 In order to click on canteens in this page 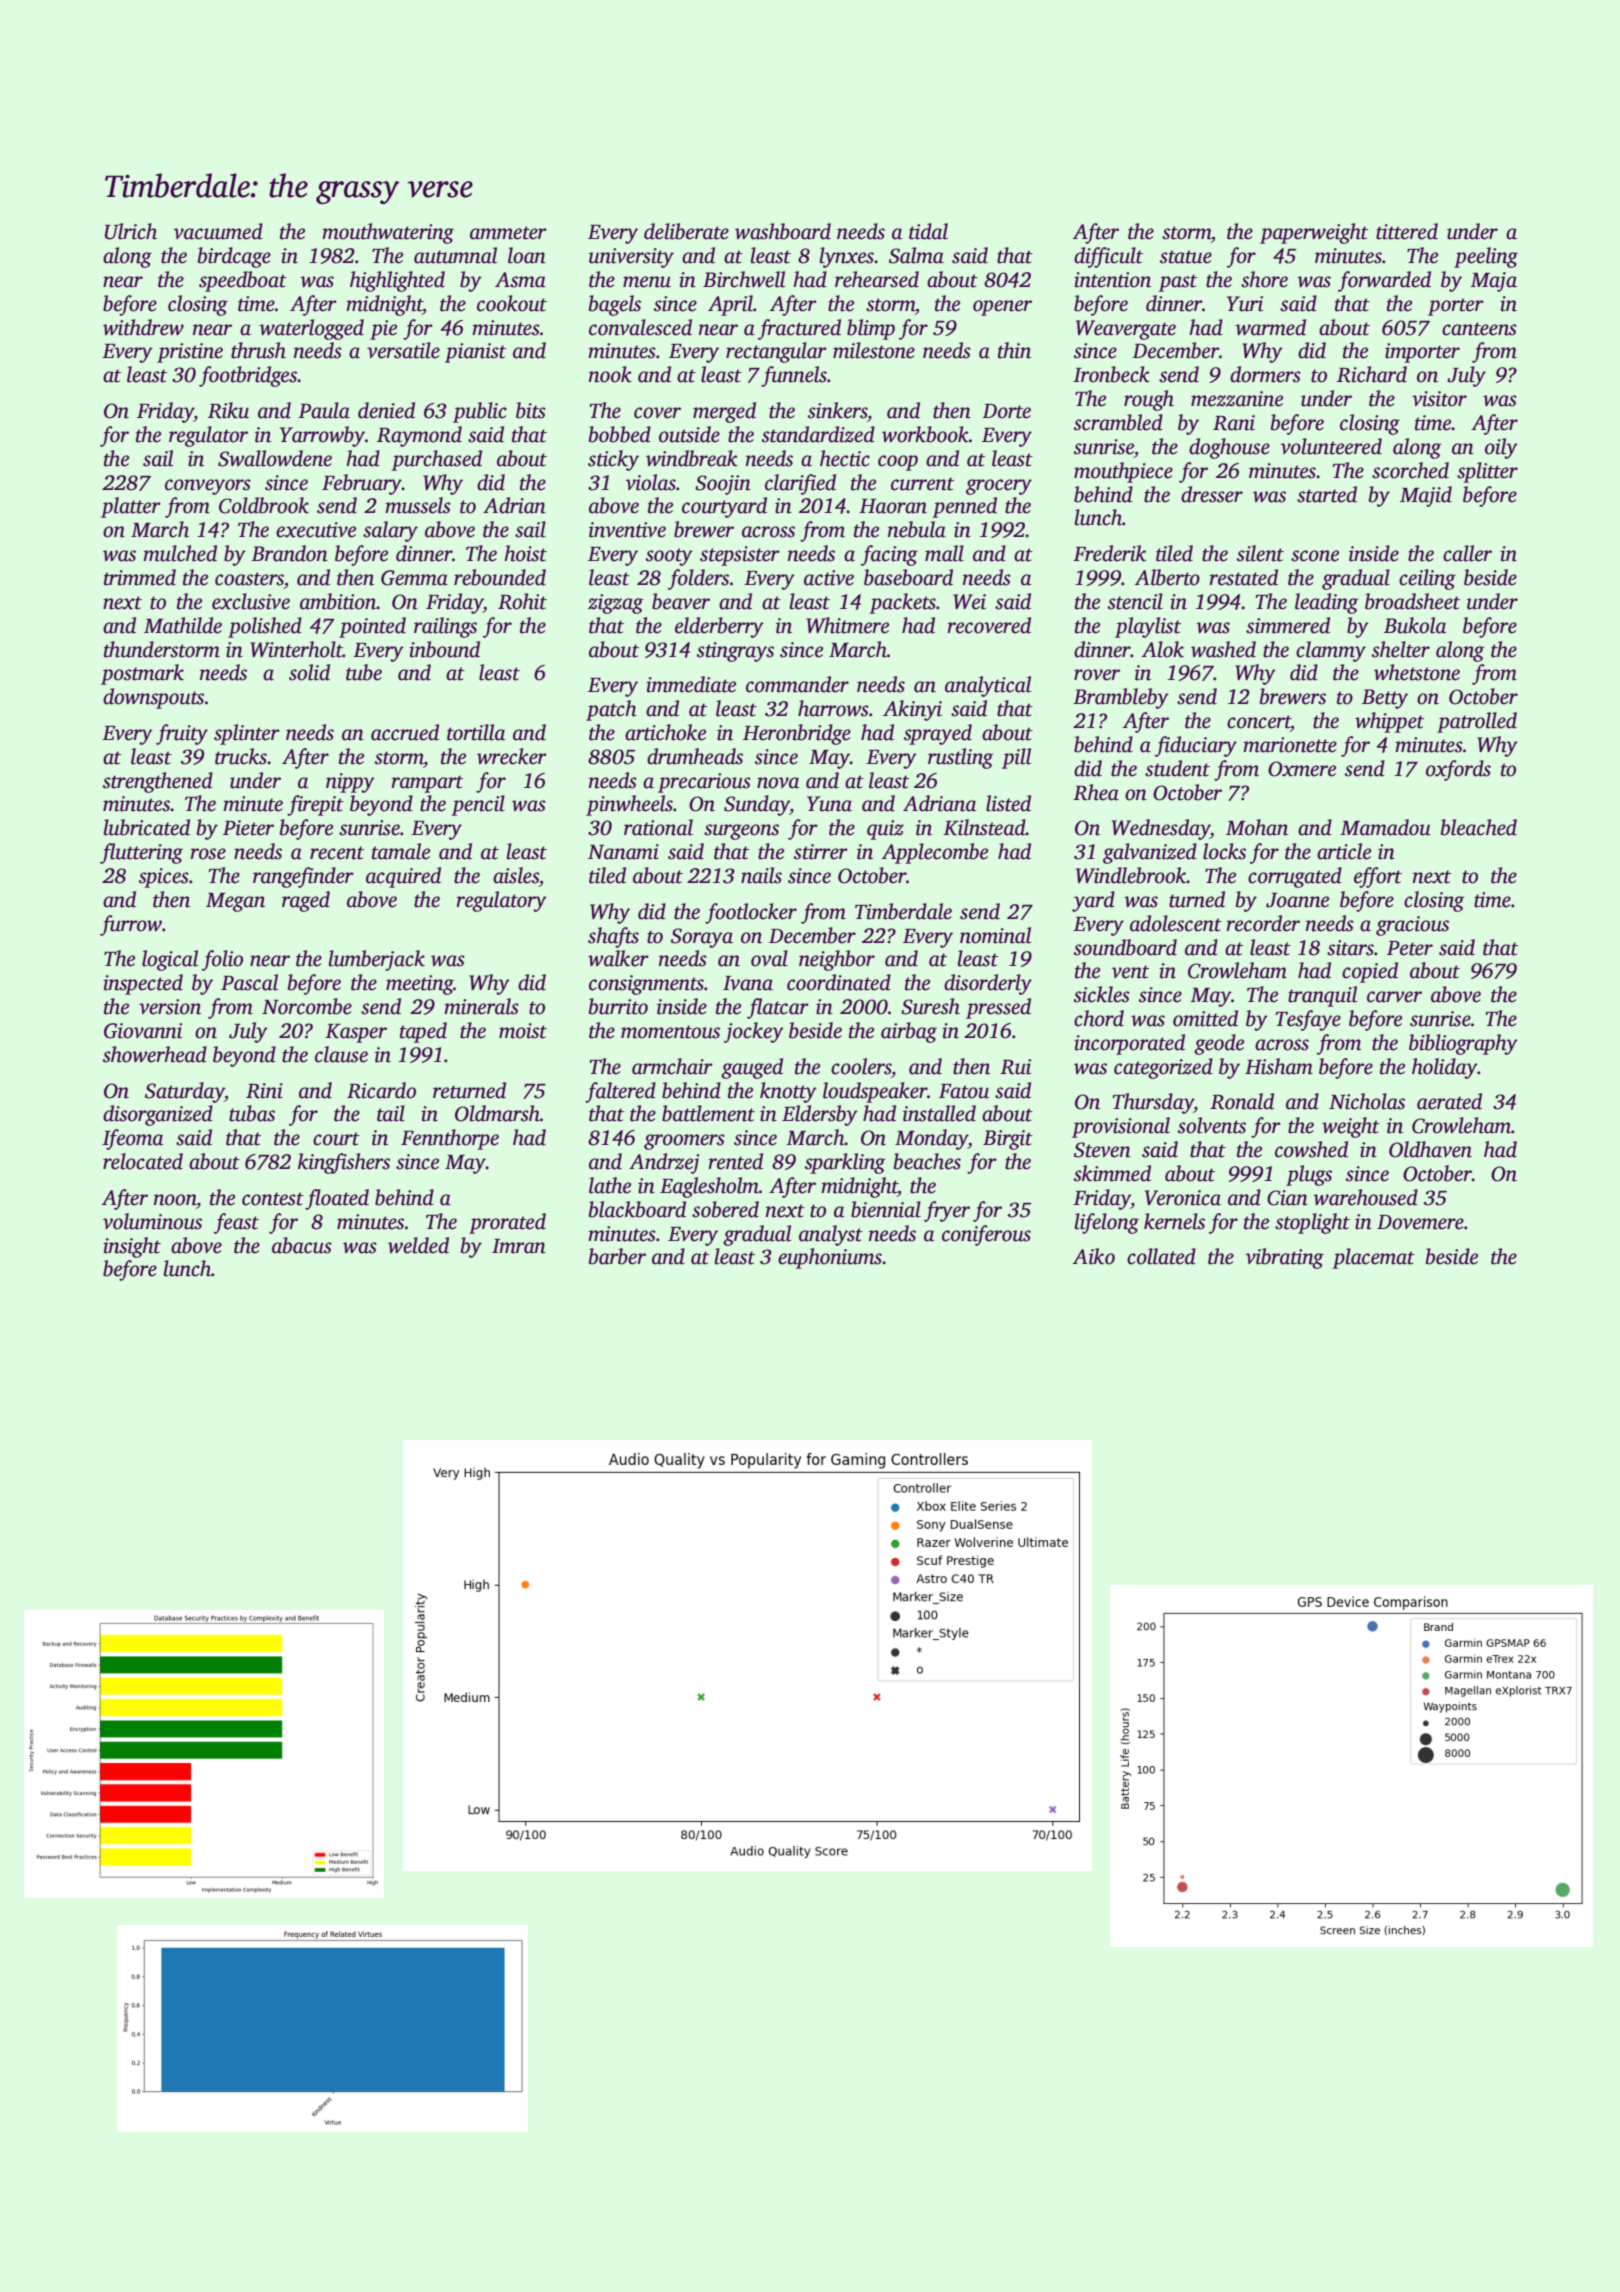, I will do `click(1479, 329)`.
